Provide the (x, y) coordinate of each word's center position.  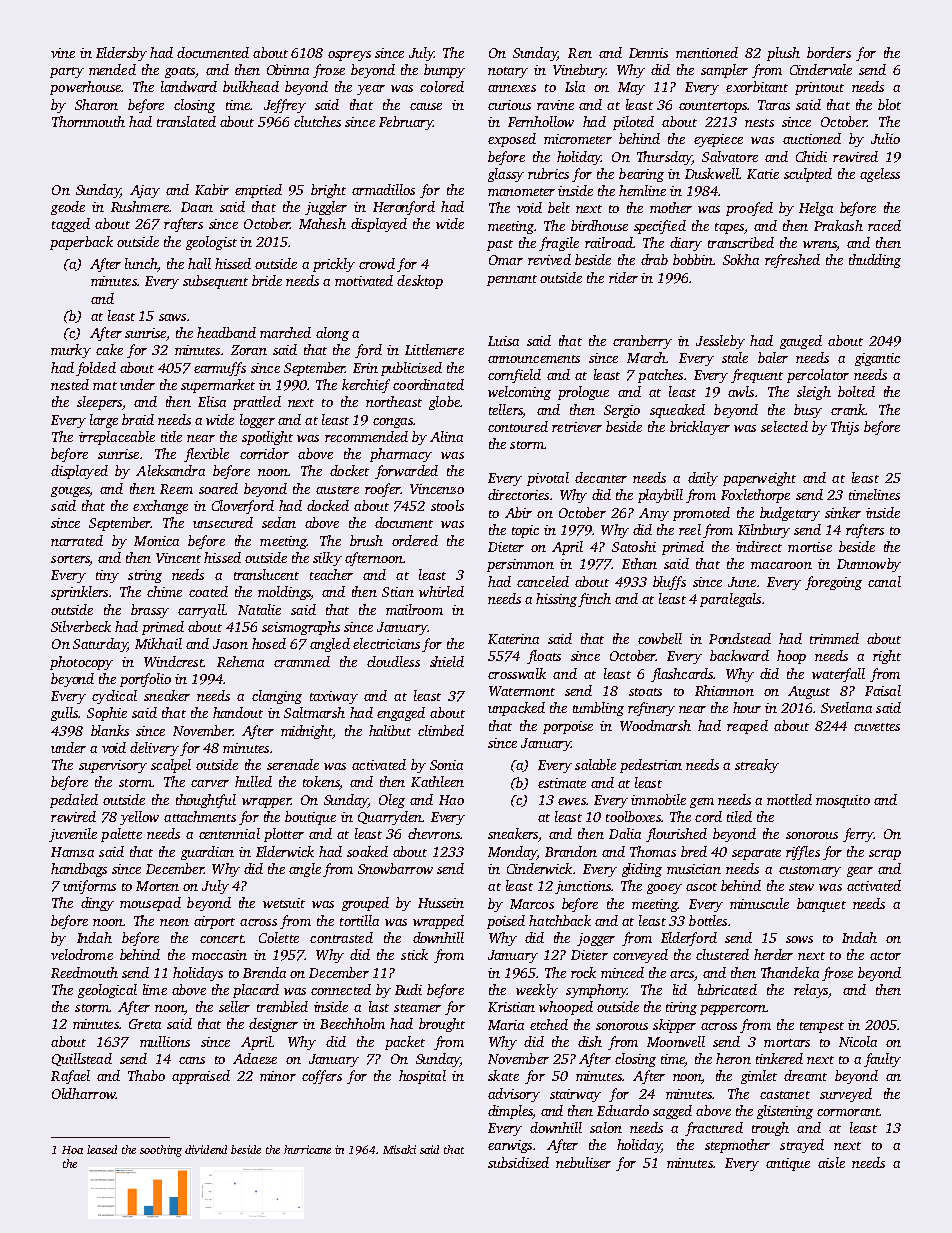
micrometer (578, 139)
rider (623, 277)
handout (238, 712)
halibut (390, 730)
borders (829, 52)
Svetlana (846, 707)
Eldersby (121, 54)
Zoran (249, 350)
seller (234, 1006)
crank (848, 409)
